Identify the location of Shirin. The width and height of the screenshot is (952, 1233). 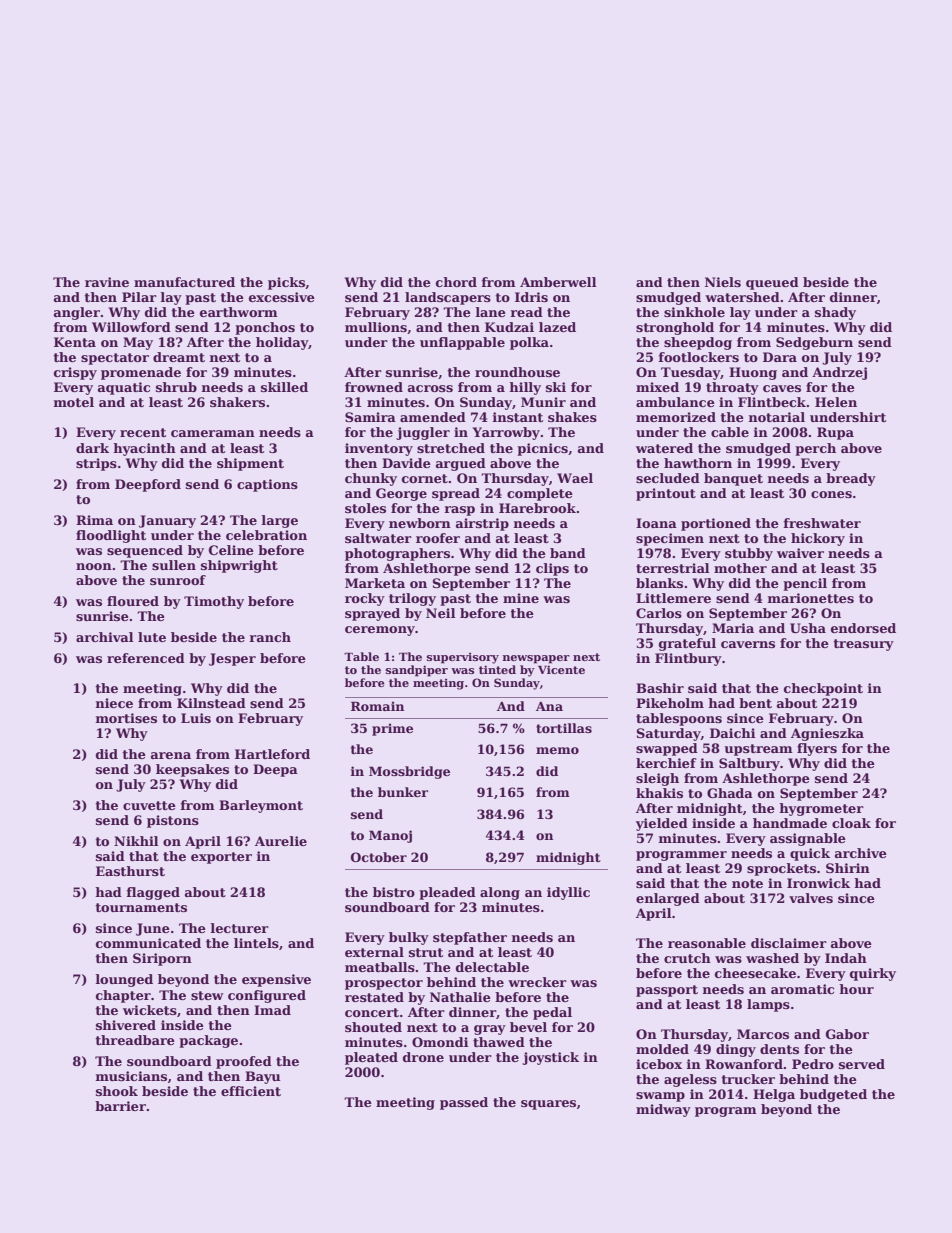
(848, 868).
